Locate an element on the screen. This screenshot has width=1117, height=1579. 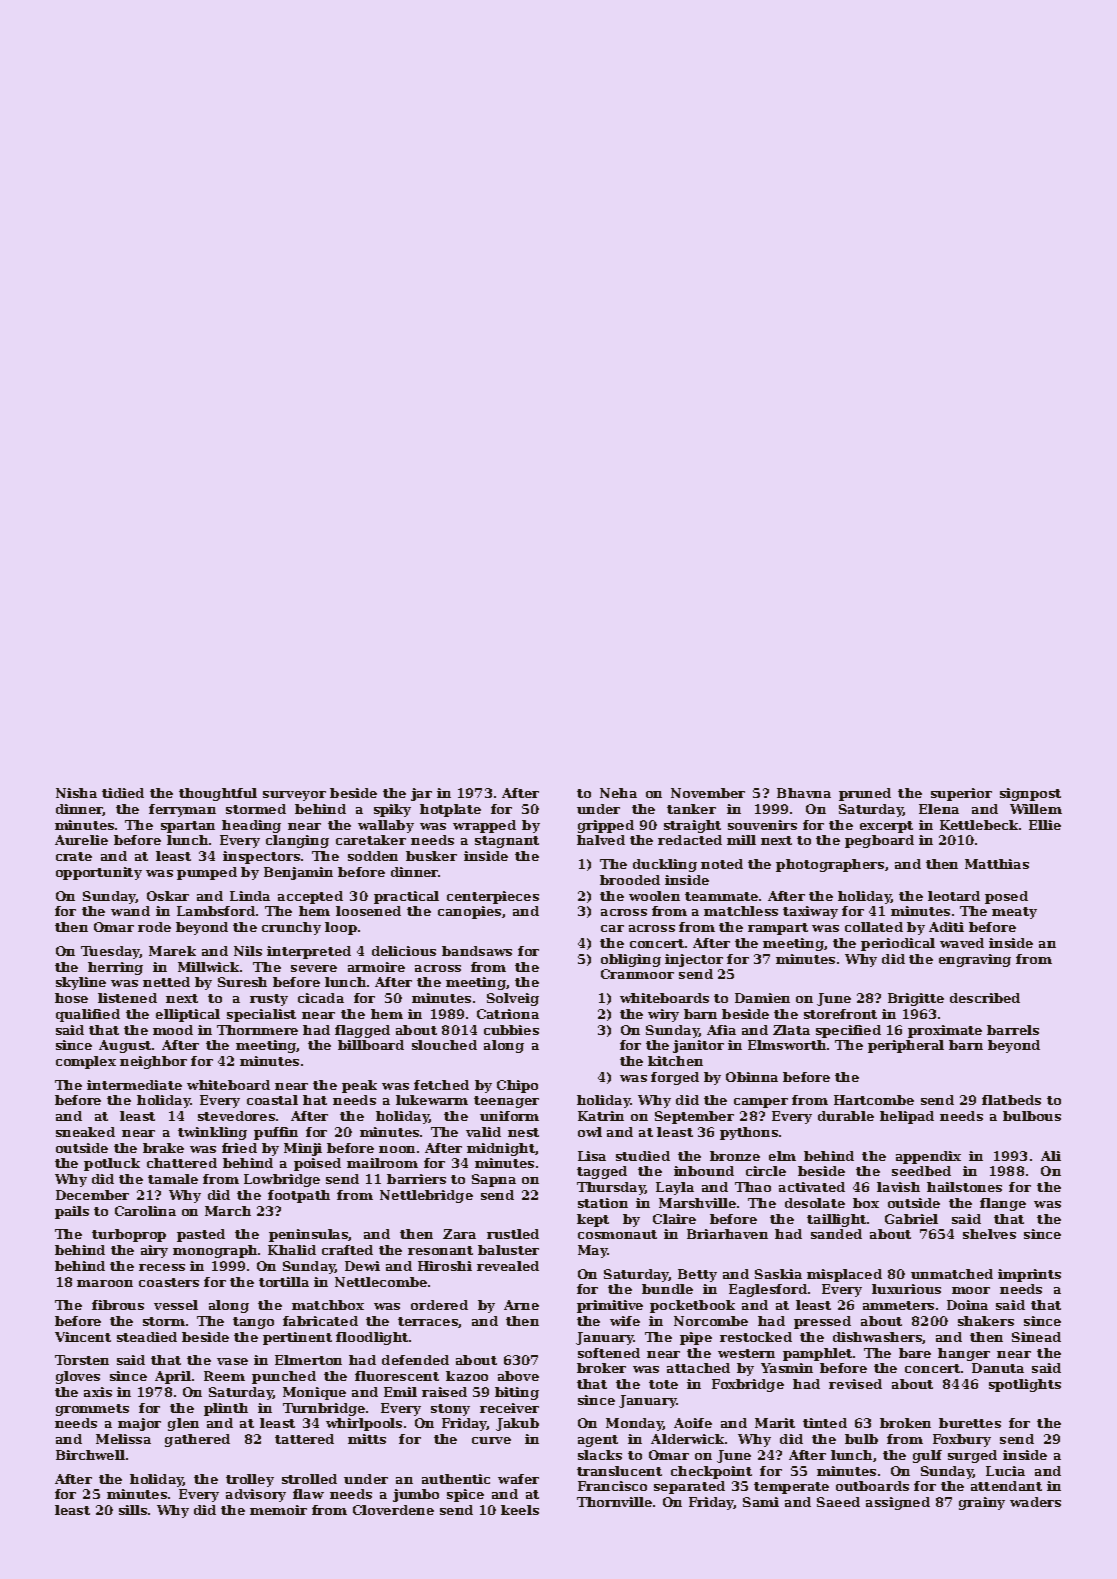
redacted is located at coordinates (690, 840).
